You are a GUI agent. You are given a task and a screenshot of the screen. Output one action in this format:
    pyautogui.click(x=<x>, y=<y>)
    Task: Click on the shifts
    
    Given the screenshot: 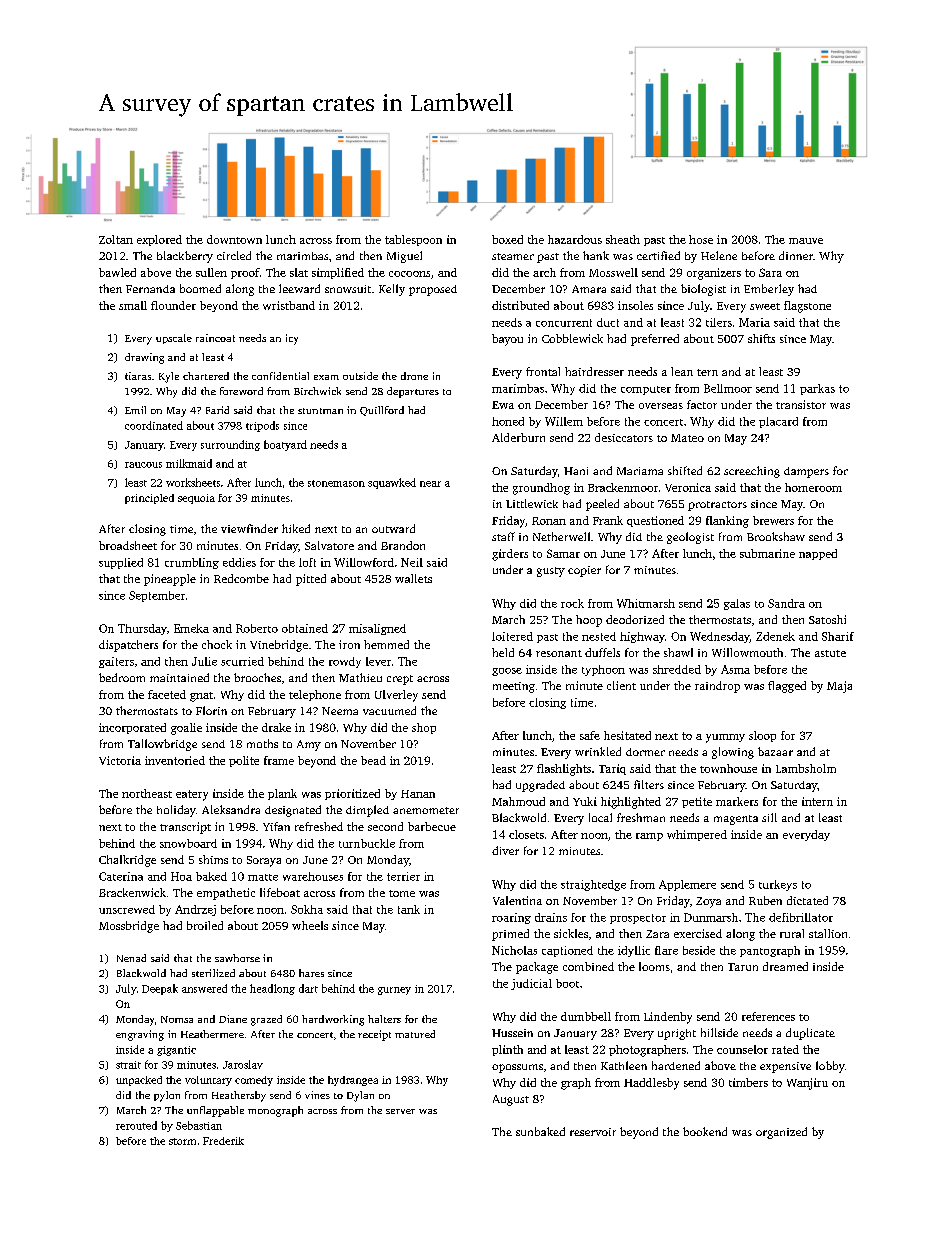 What is the action you would take?
    pyautogui.click(x=761, y=338)
